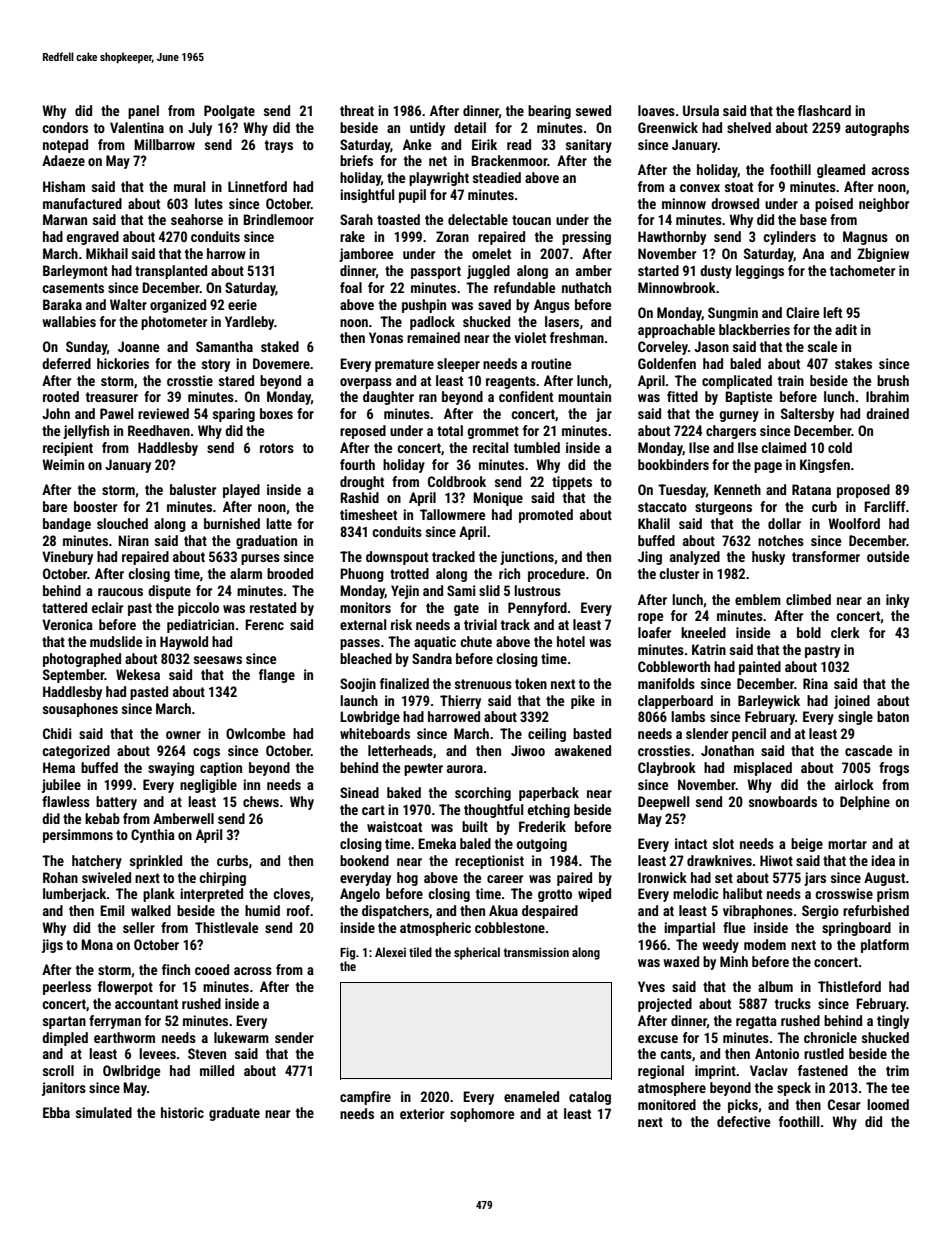  Describe the element at coordinates (143, 112) in the screenshot. I see `panel` at that location.
